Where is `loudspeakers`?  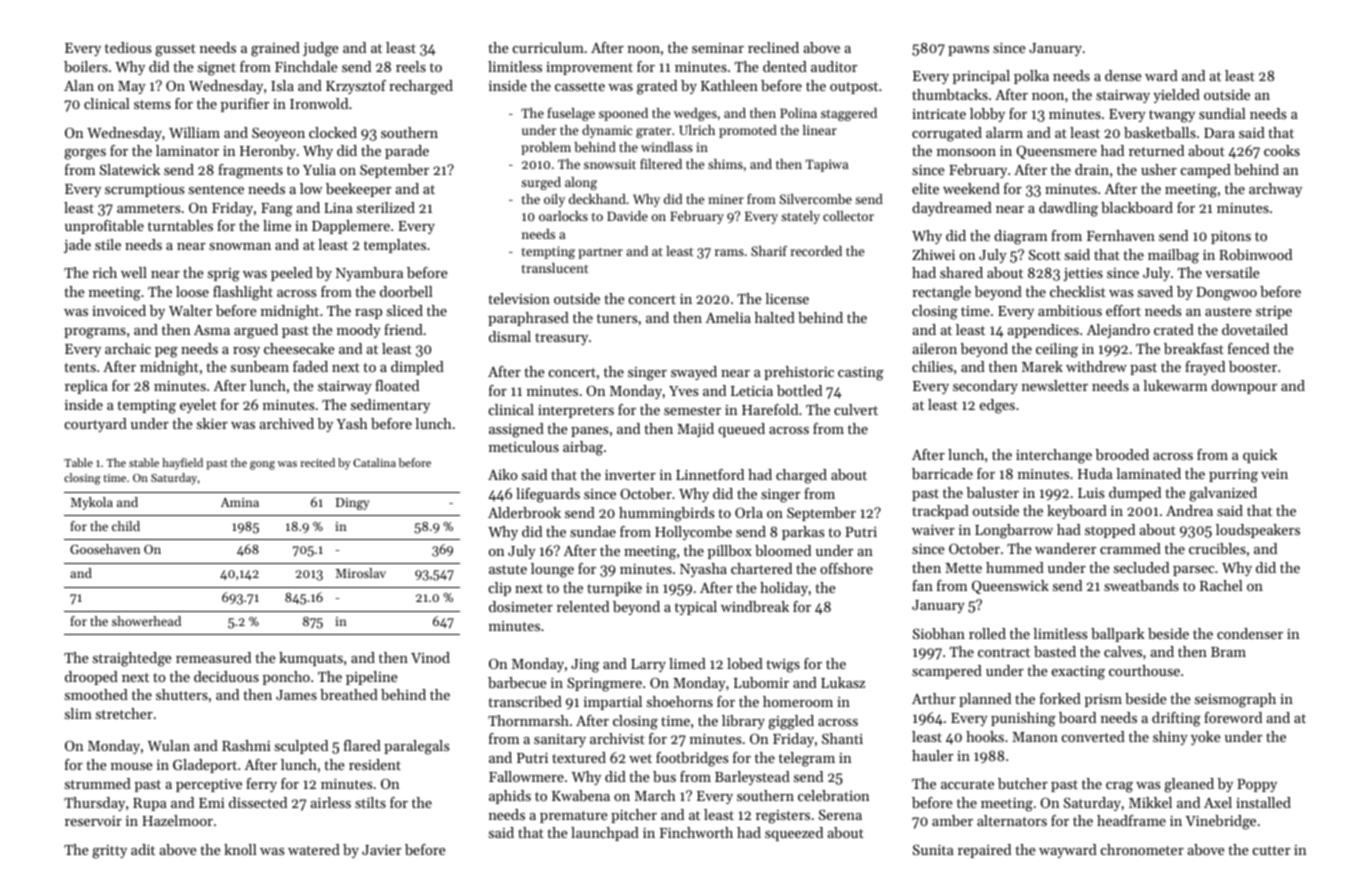
loudspeakers is located at coordinates (1258, 531).
